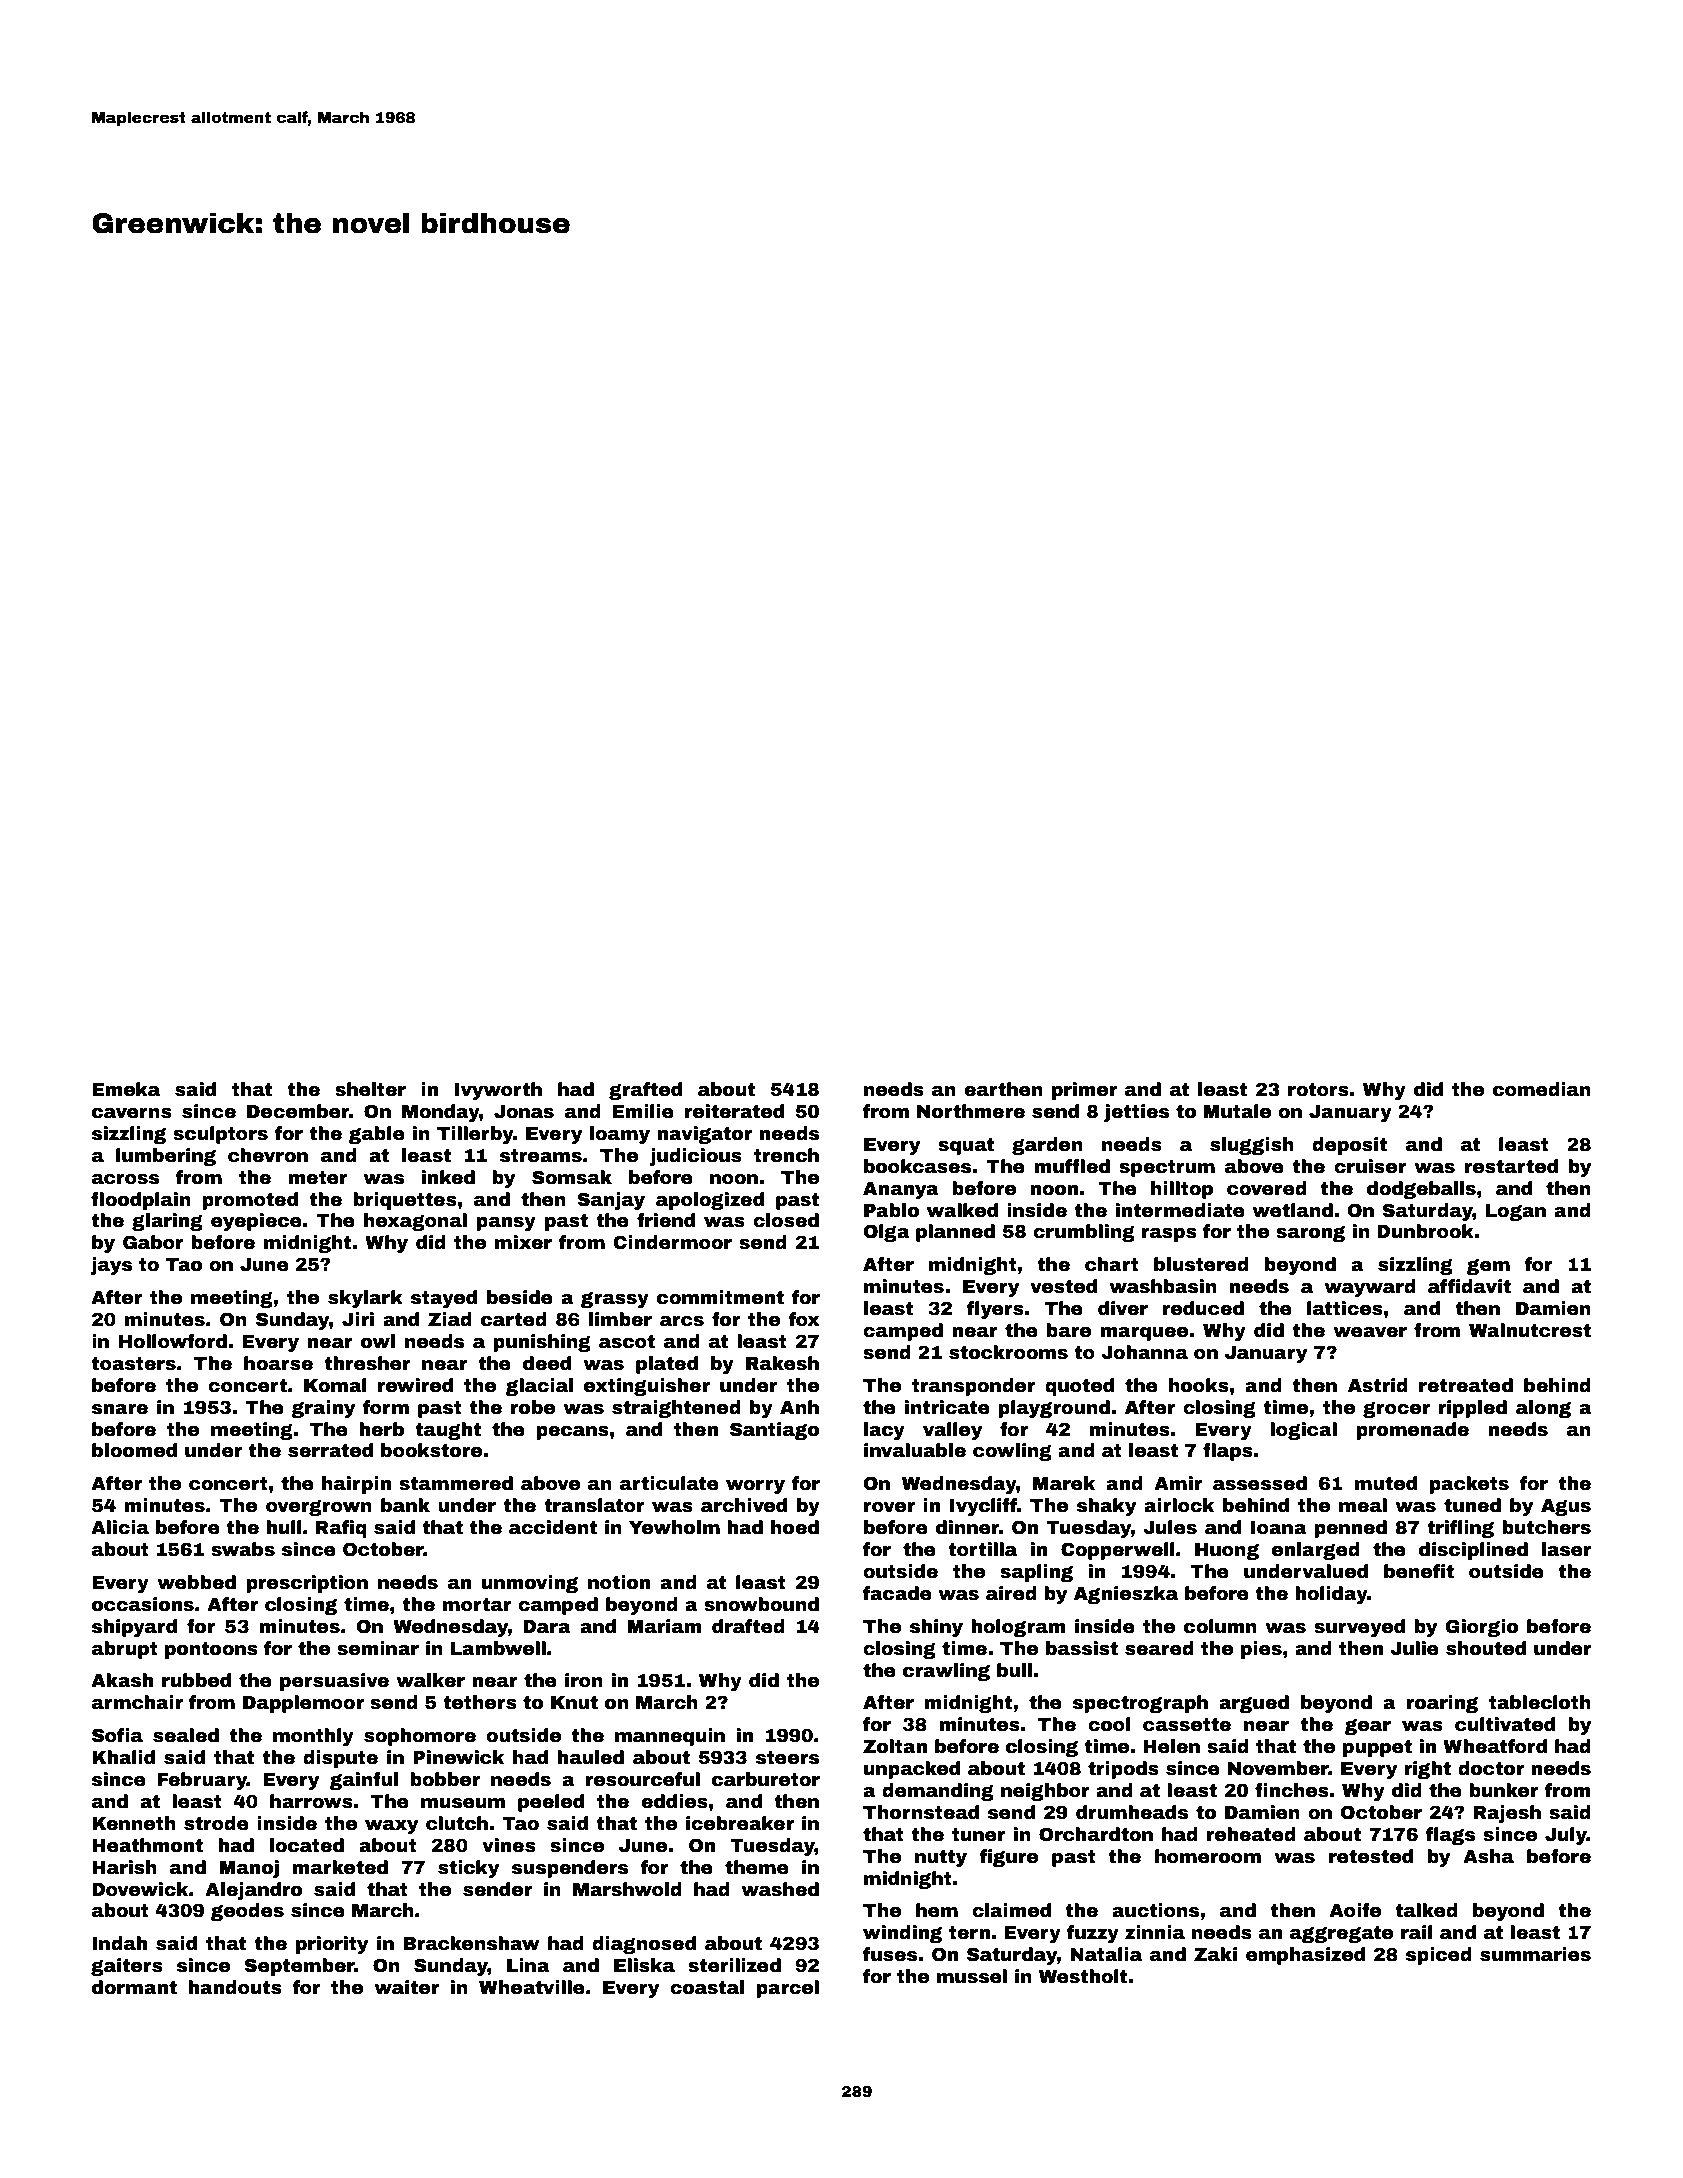  I want to click on Mutale, so click(1237, 1111).
